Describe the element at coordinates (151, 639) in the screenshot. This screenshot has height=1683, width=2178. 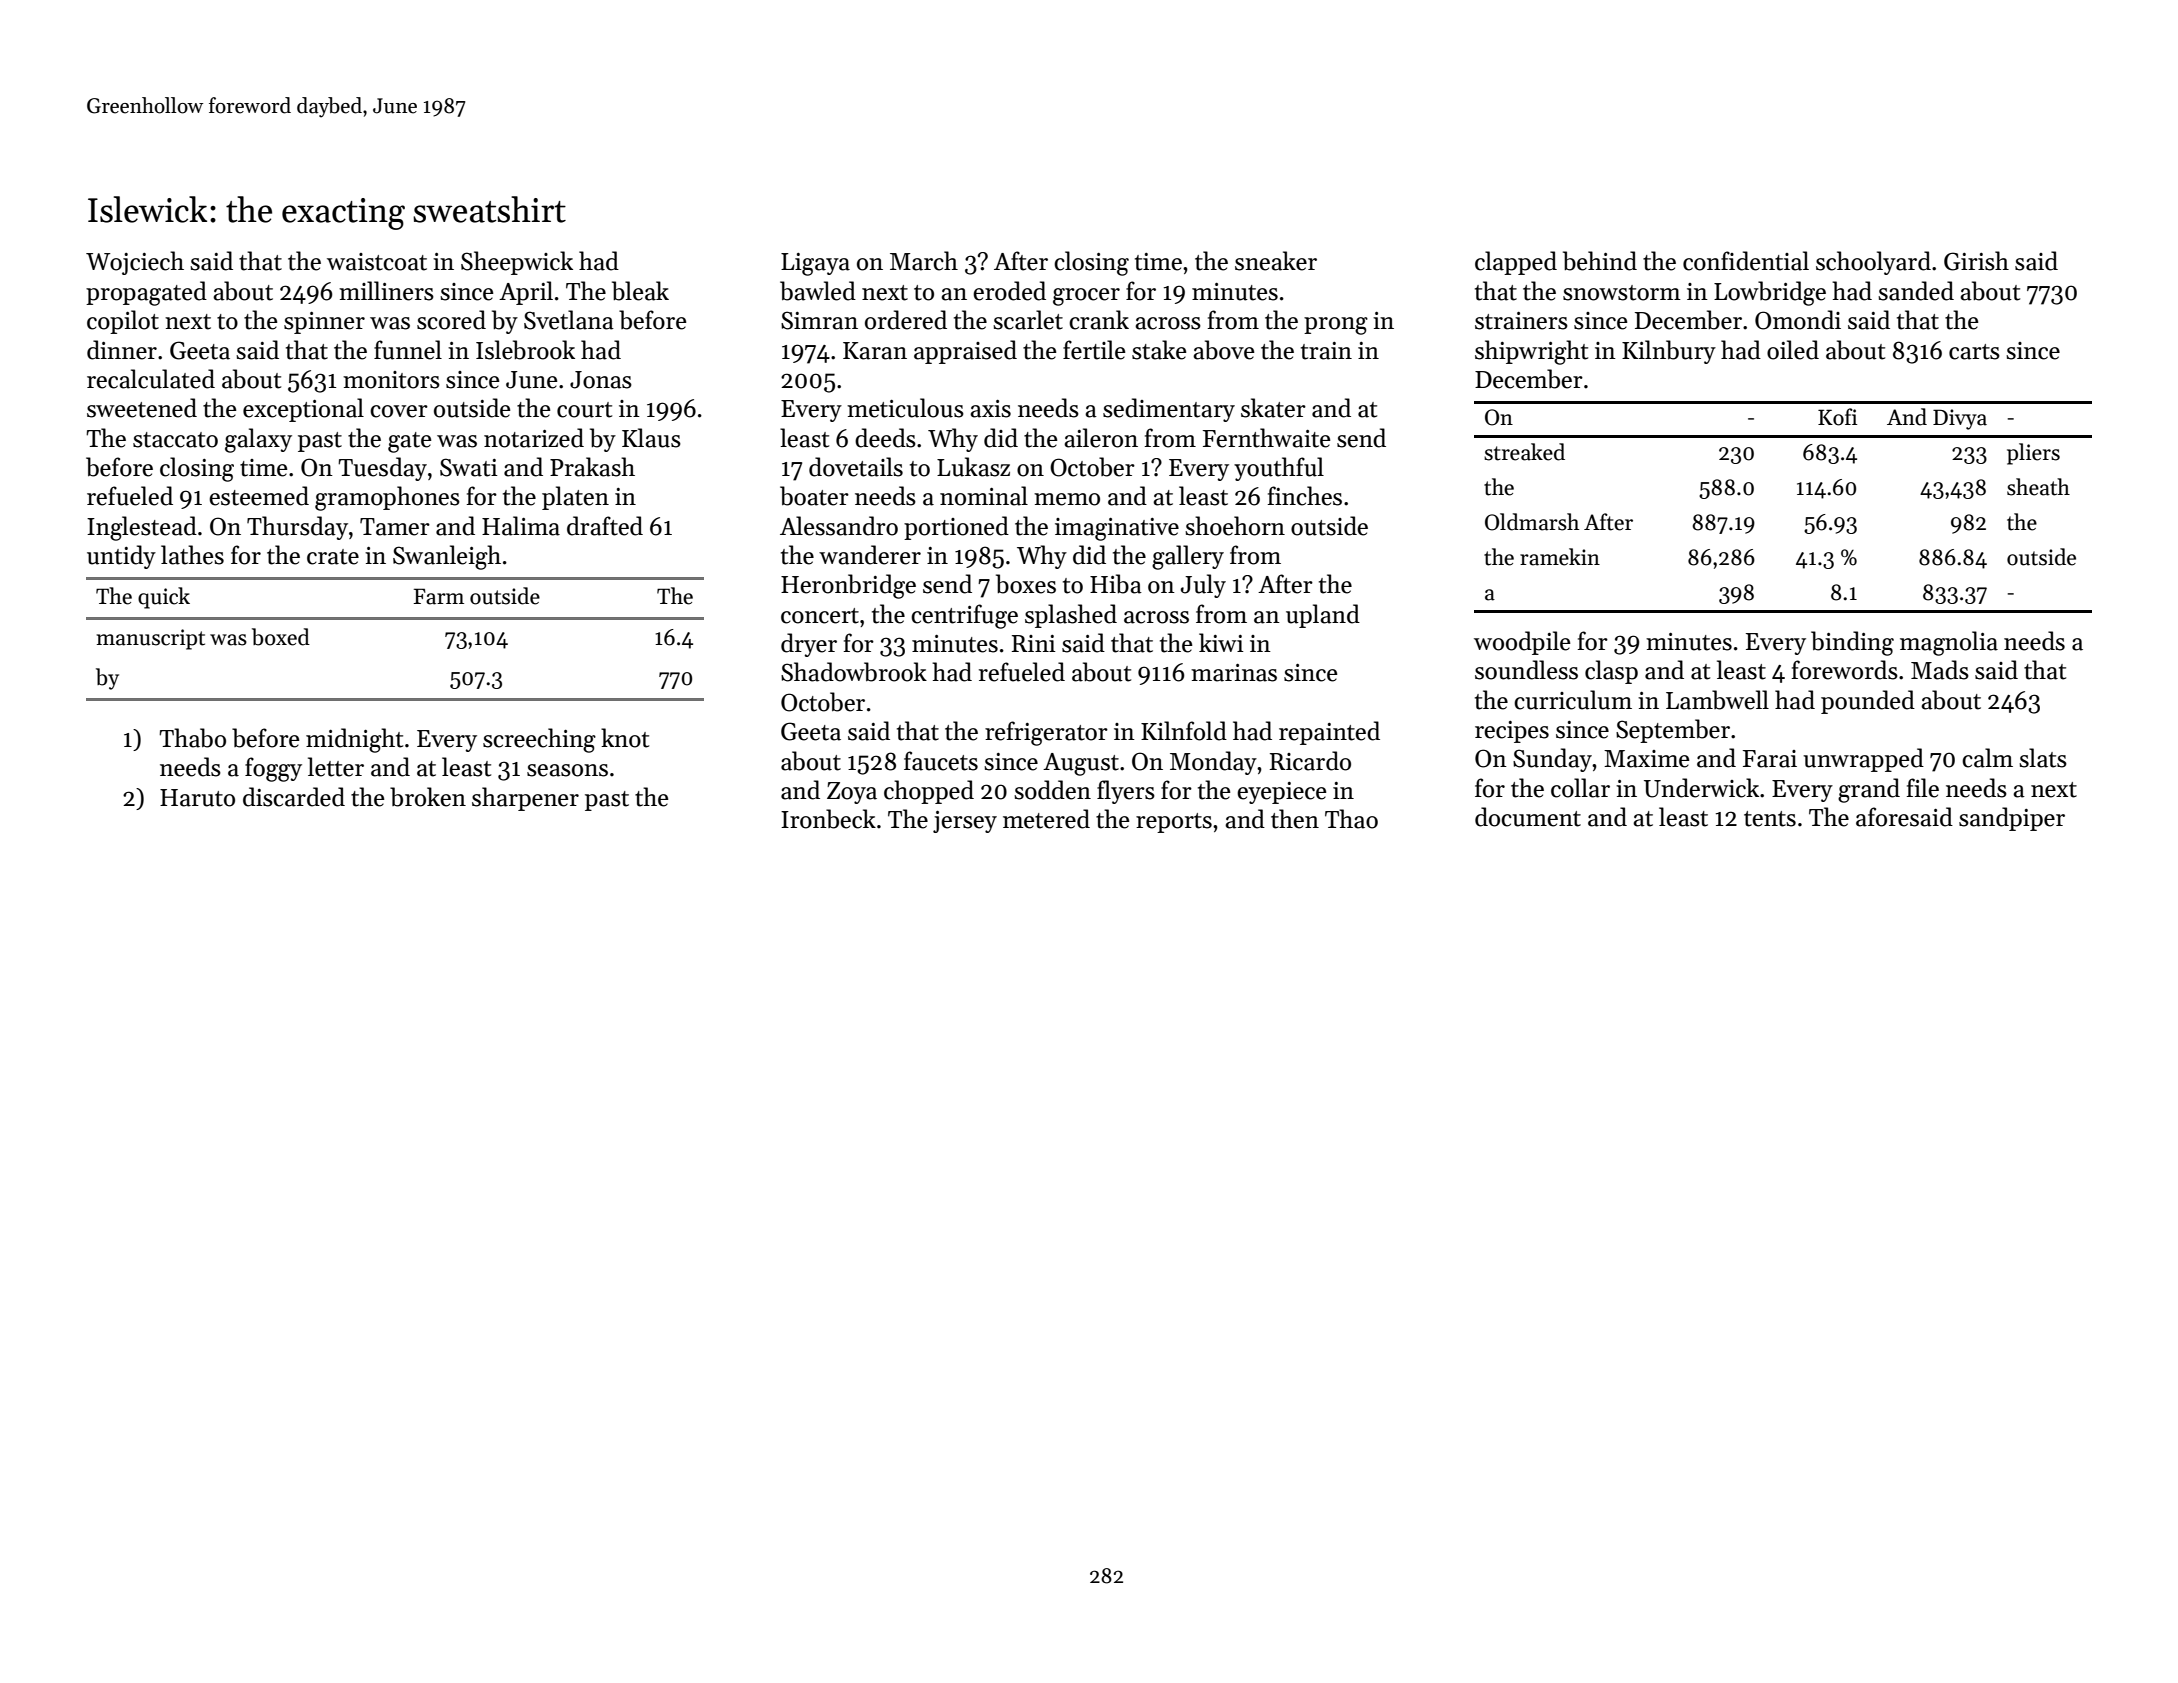
I see `manuscript` at that location.
